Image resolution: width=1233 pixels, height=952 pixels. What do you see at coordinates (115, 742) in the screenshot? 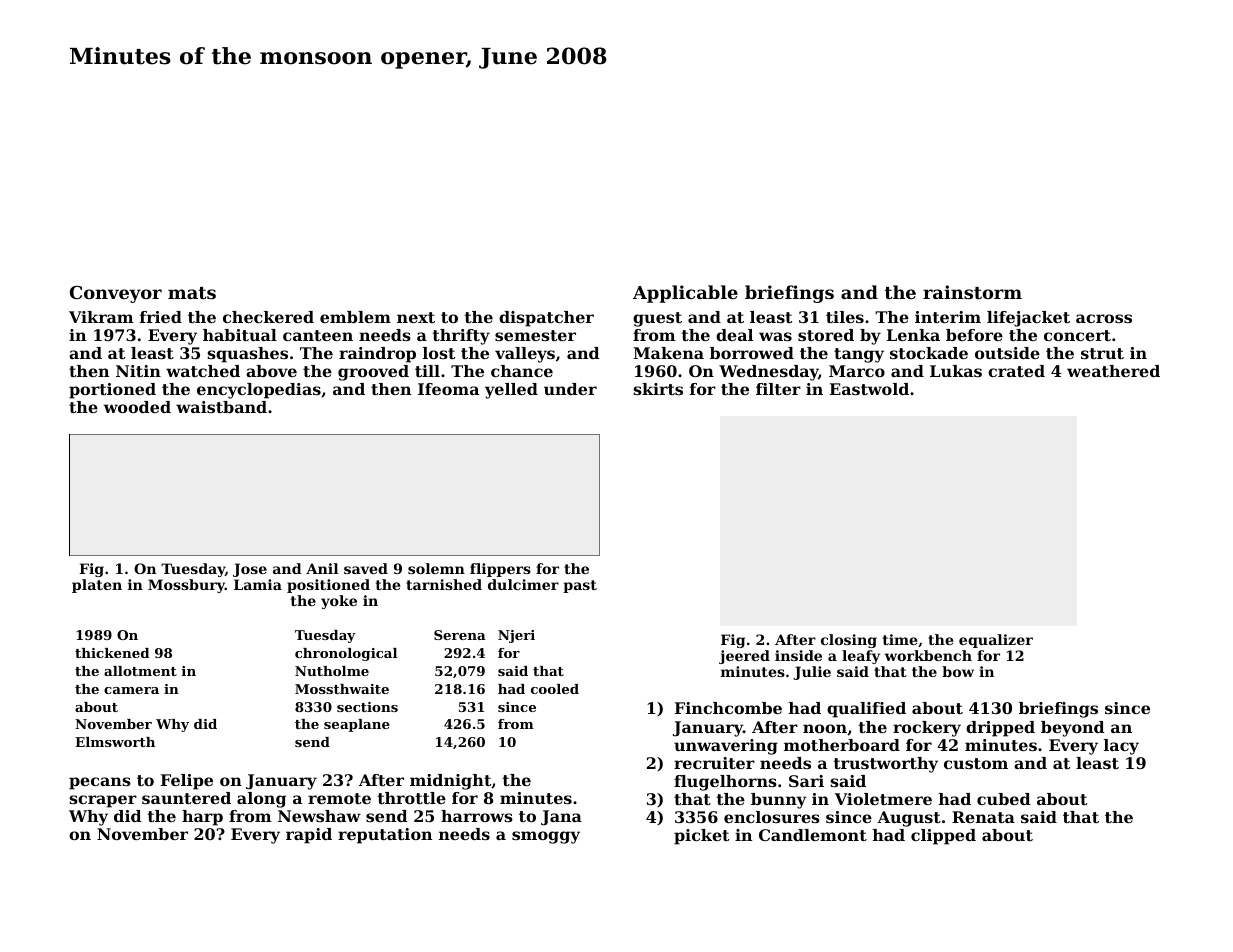
I see `Elmsworth` at bounding box center [115, 742].
